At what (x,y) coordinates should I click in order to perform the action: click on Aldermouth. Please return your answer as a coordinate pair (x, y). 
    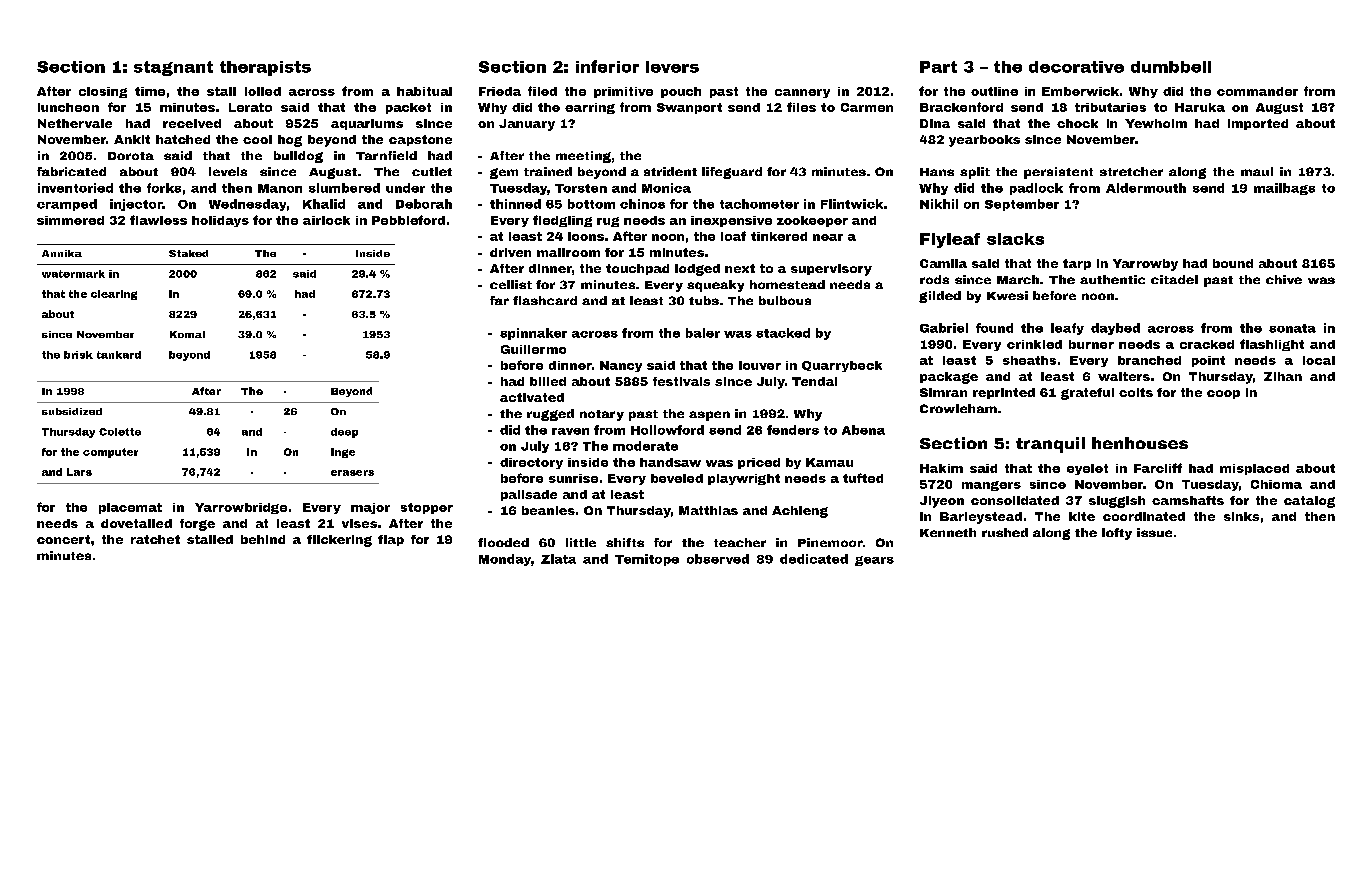
    Looking at the image, I should click on (1146, 188).
